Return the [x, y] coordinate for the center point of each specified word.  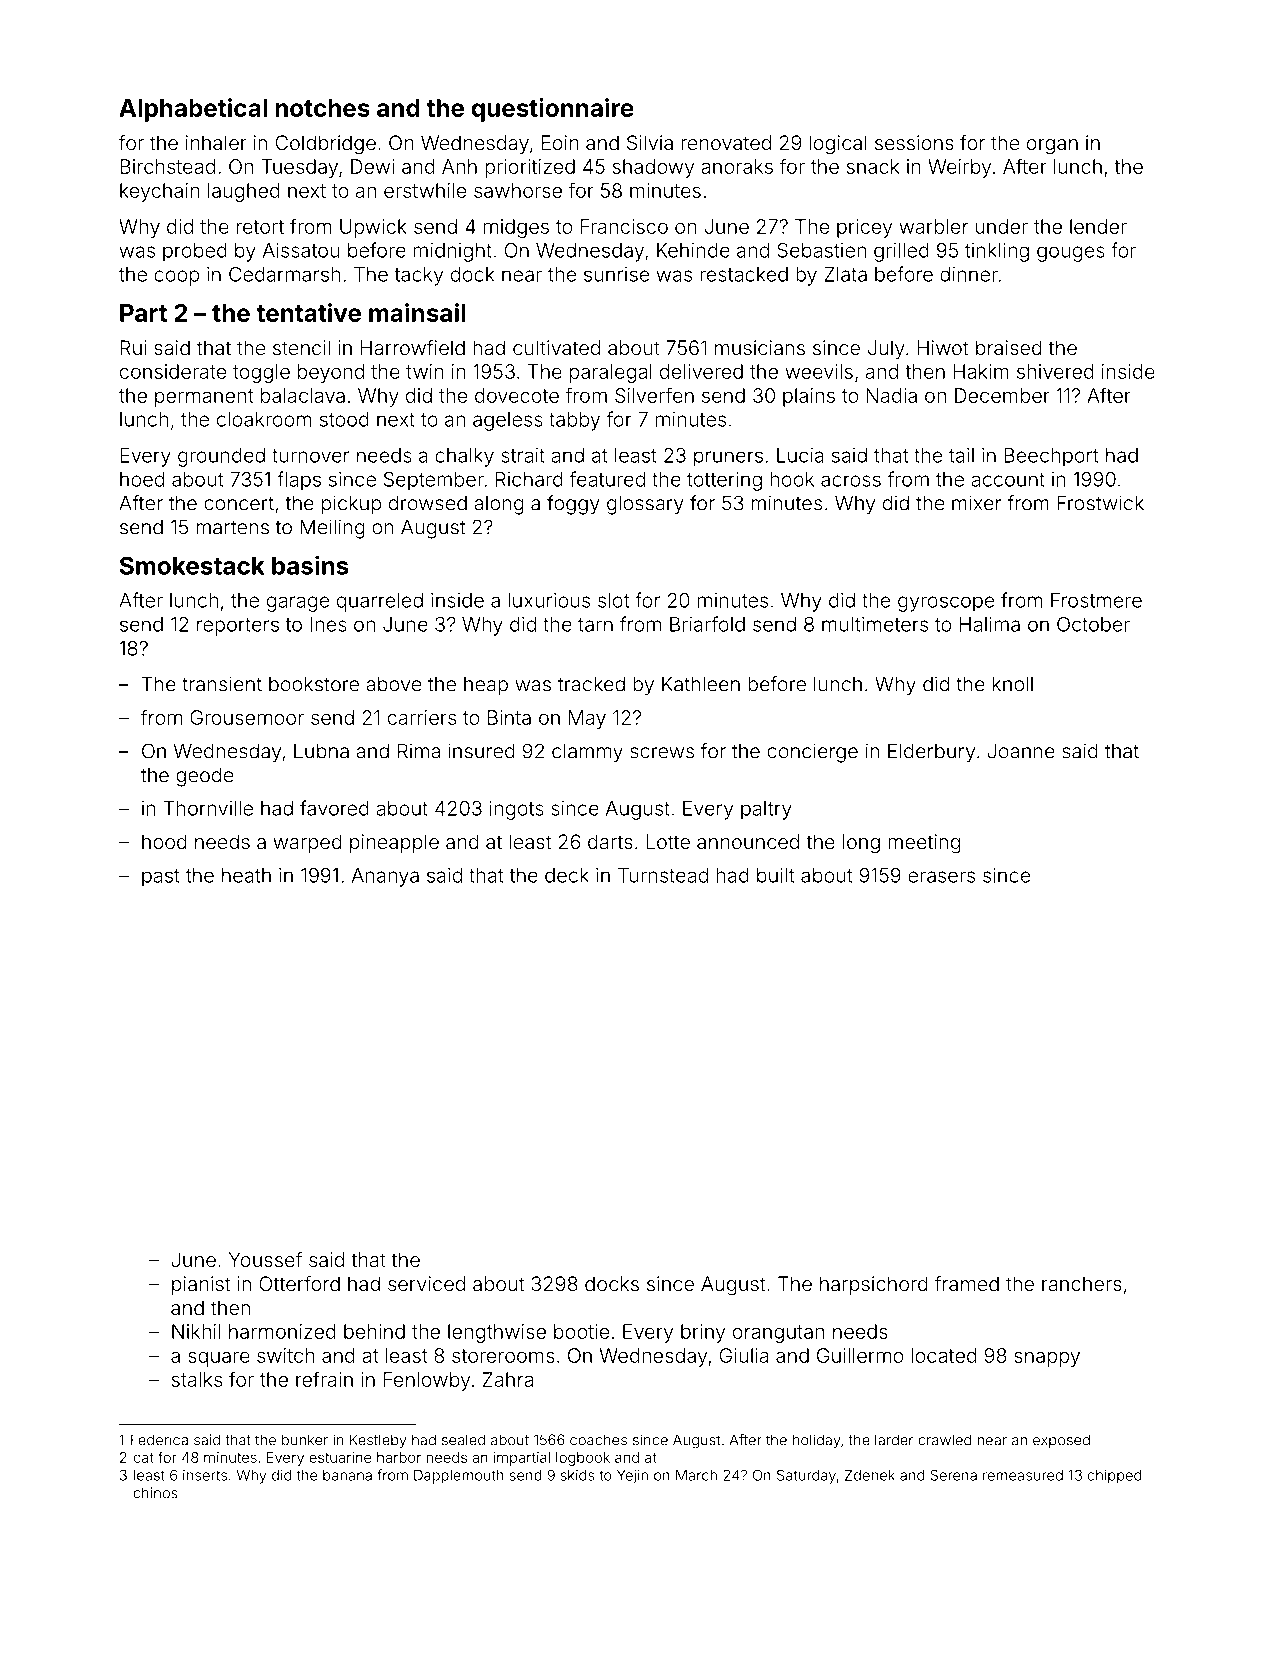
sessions [914, 142]
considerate [173, 371]
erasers [941, 877]
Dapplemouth [459, 1477]
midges [516, 228]
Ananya [385, 877]
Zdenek [870, 1475]
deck [567, 875]
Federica [159, 1440]
